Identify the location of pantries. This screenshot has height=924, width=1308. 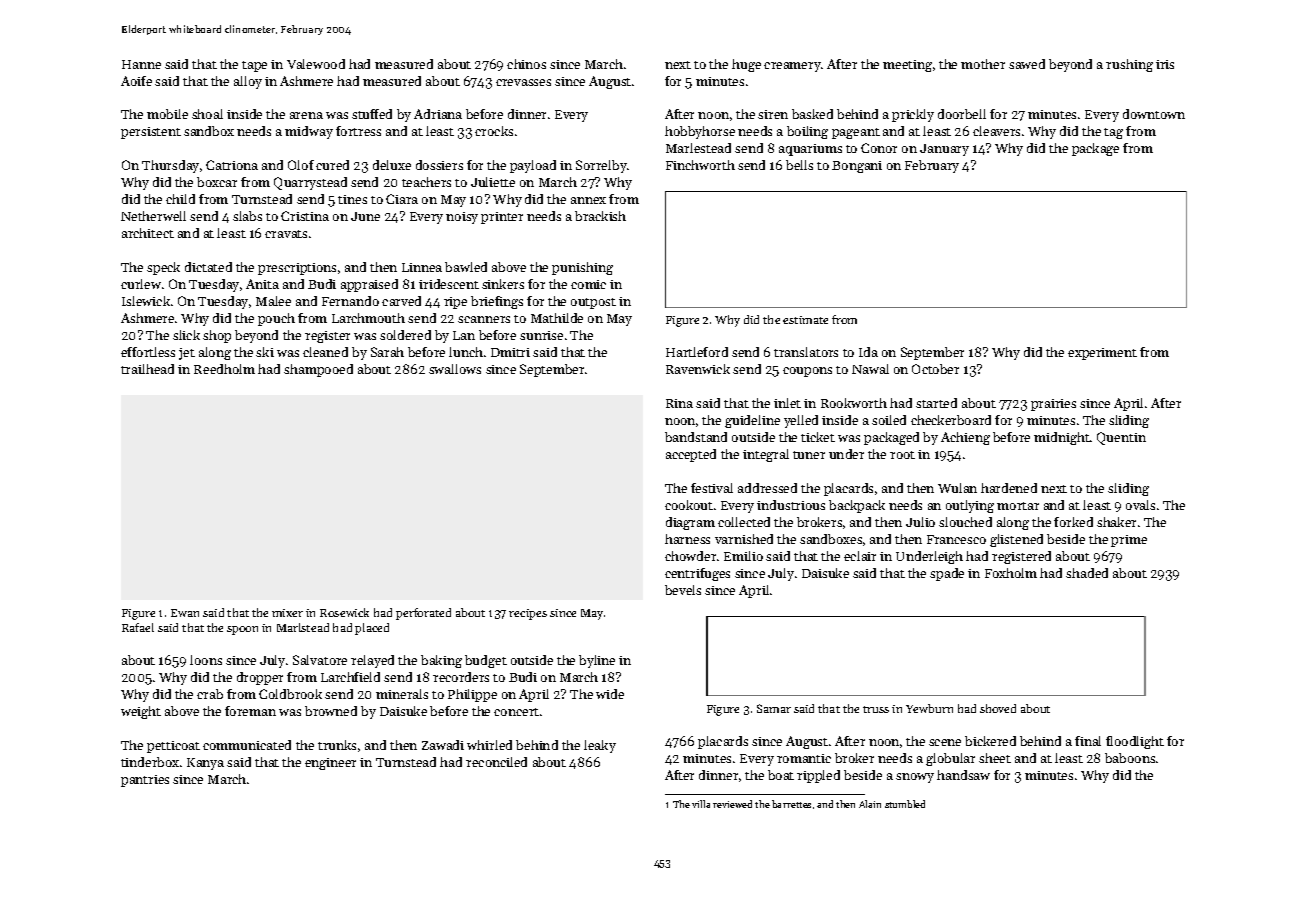
(145, 781).
